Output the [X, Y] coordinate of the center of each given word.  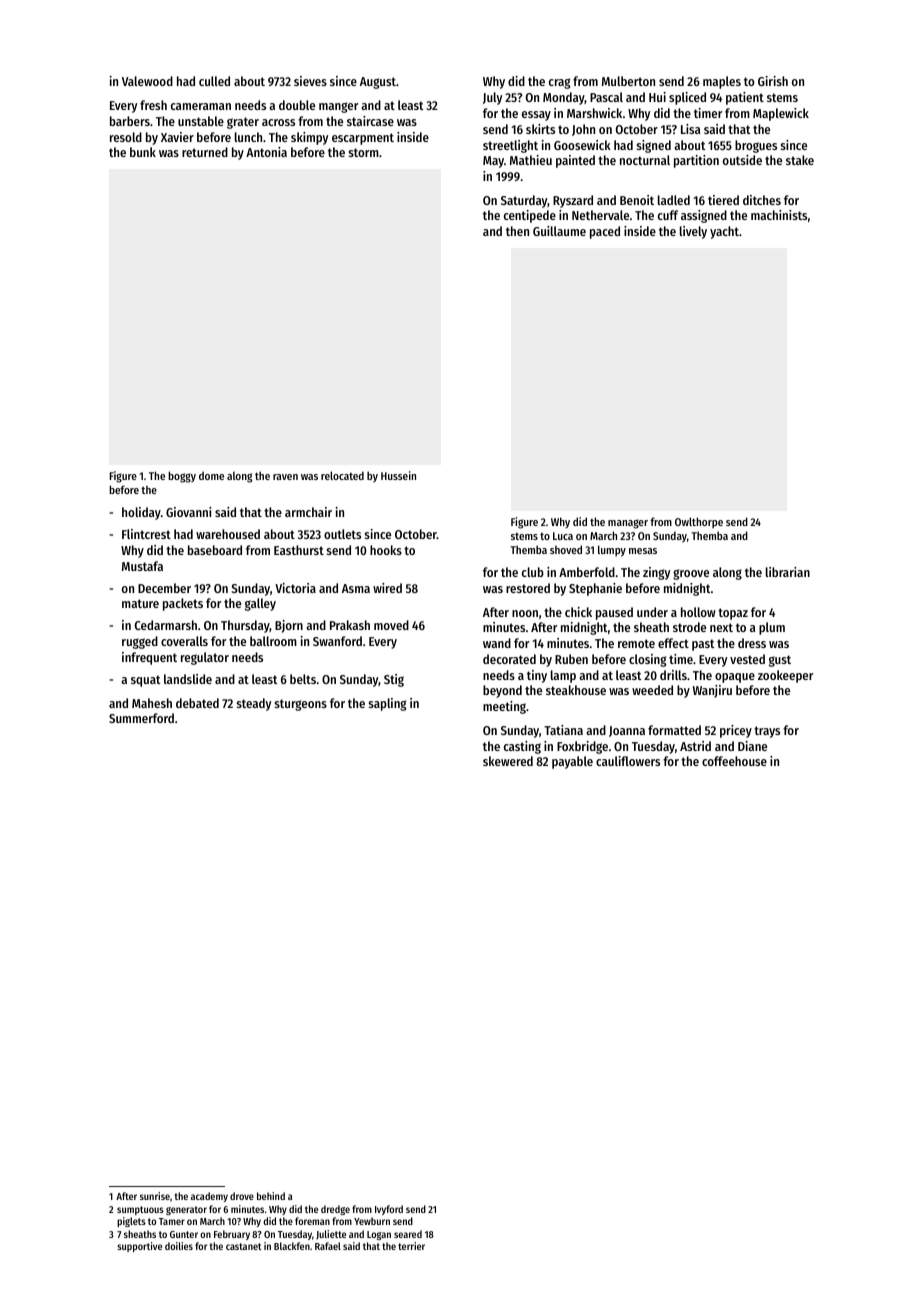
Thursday [245, 626]
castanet [244, 1246]
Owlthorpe [699, 523]
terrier [411, 1246]
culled [214, 81]
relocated [342, 475]
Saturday [524, 201]
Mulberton [628, 81]
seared [408, 1234]
